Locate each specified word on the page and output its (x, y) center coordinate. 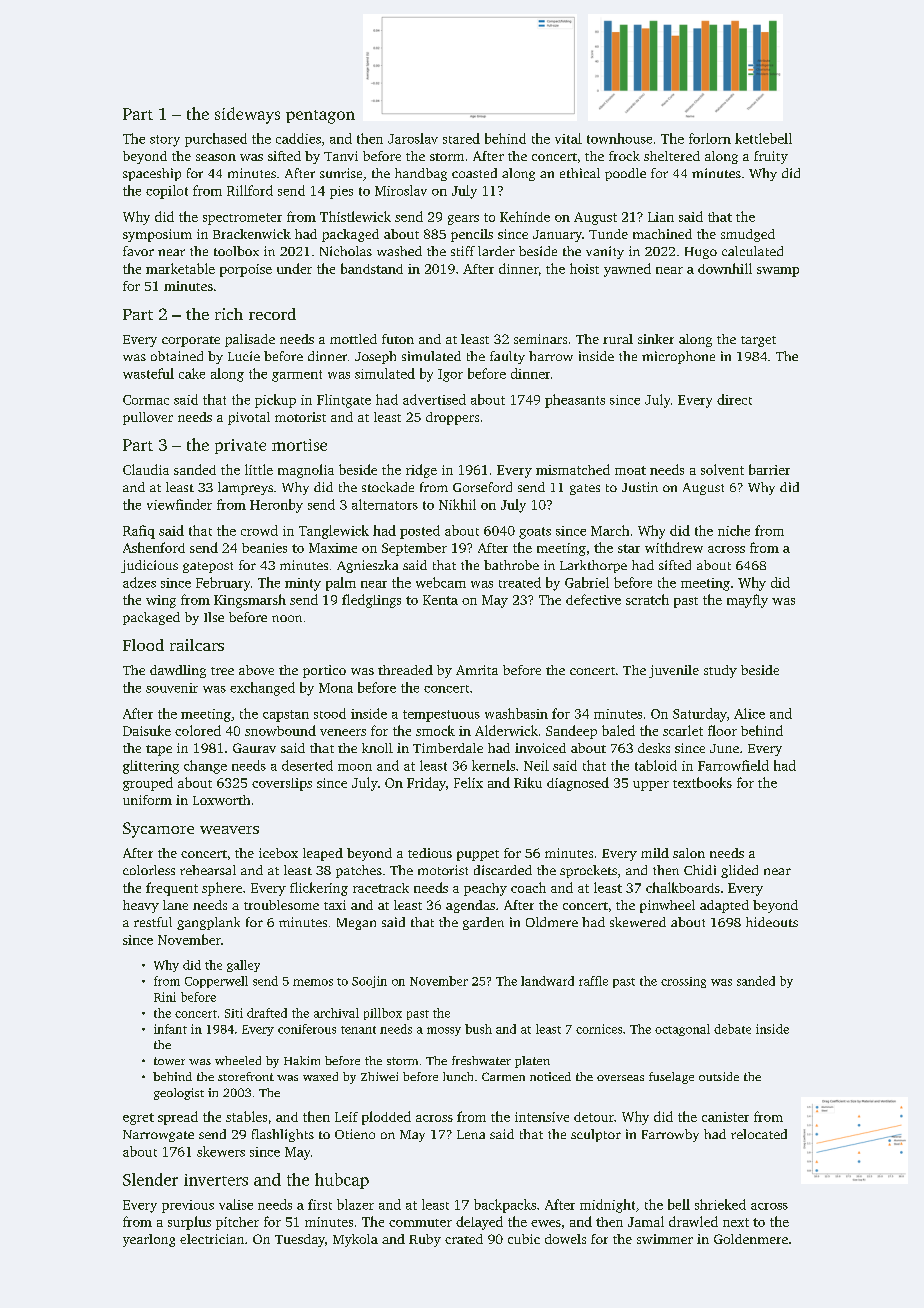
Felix (468, 782)
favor (138, 251)
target (758, 341)
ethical (580, 173)
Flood (143, 645)
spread (178, 1118)
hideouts (772, 922)
